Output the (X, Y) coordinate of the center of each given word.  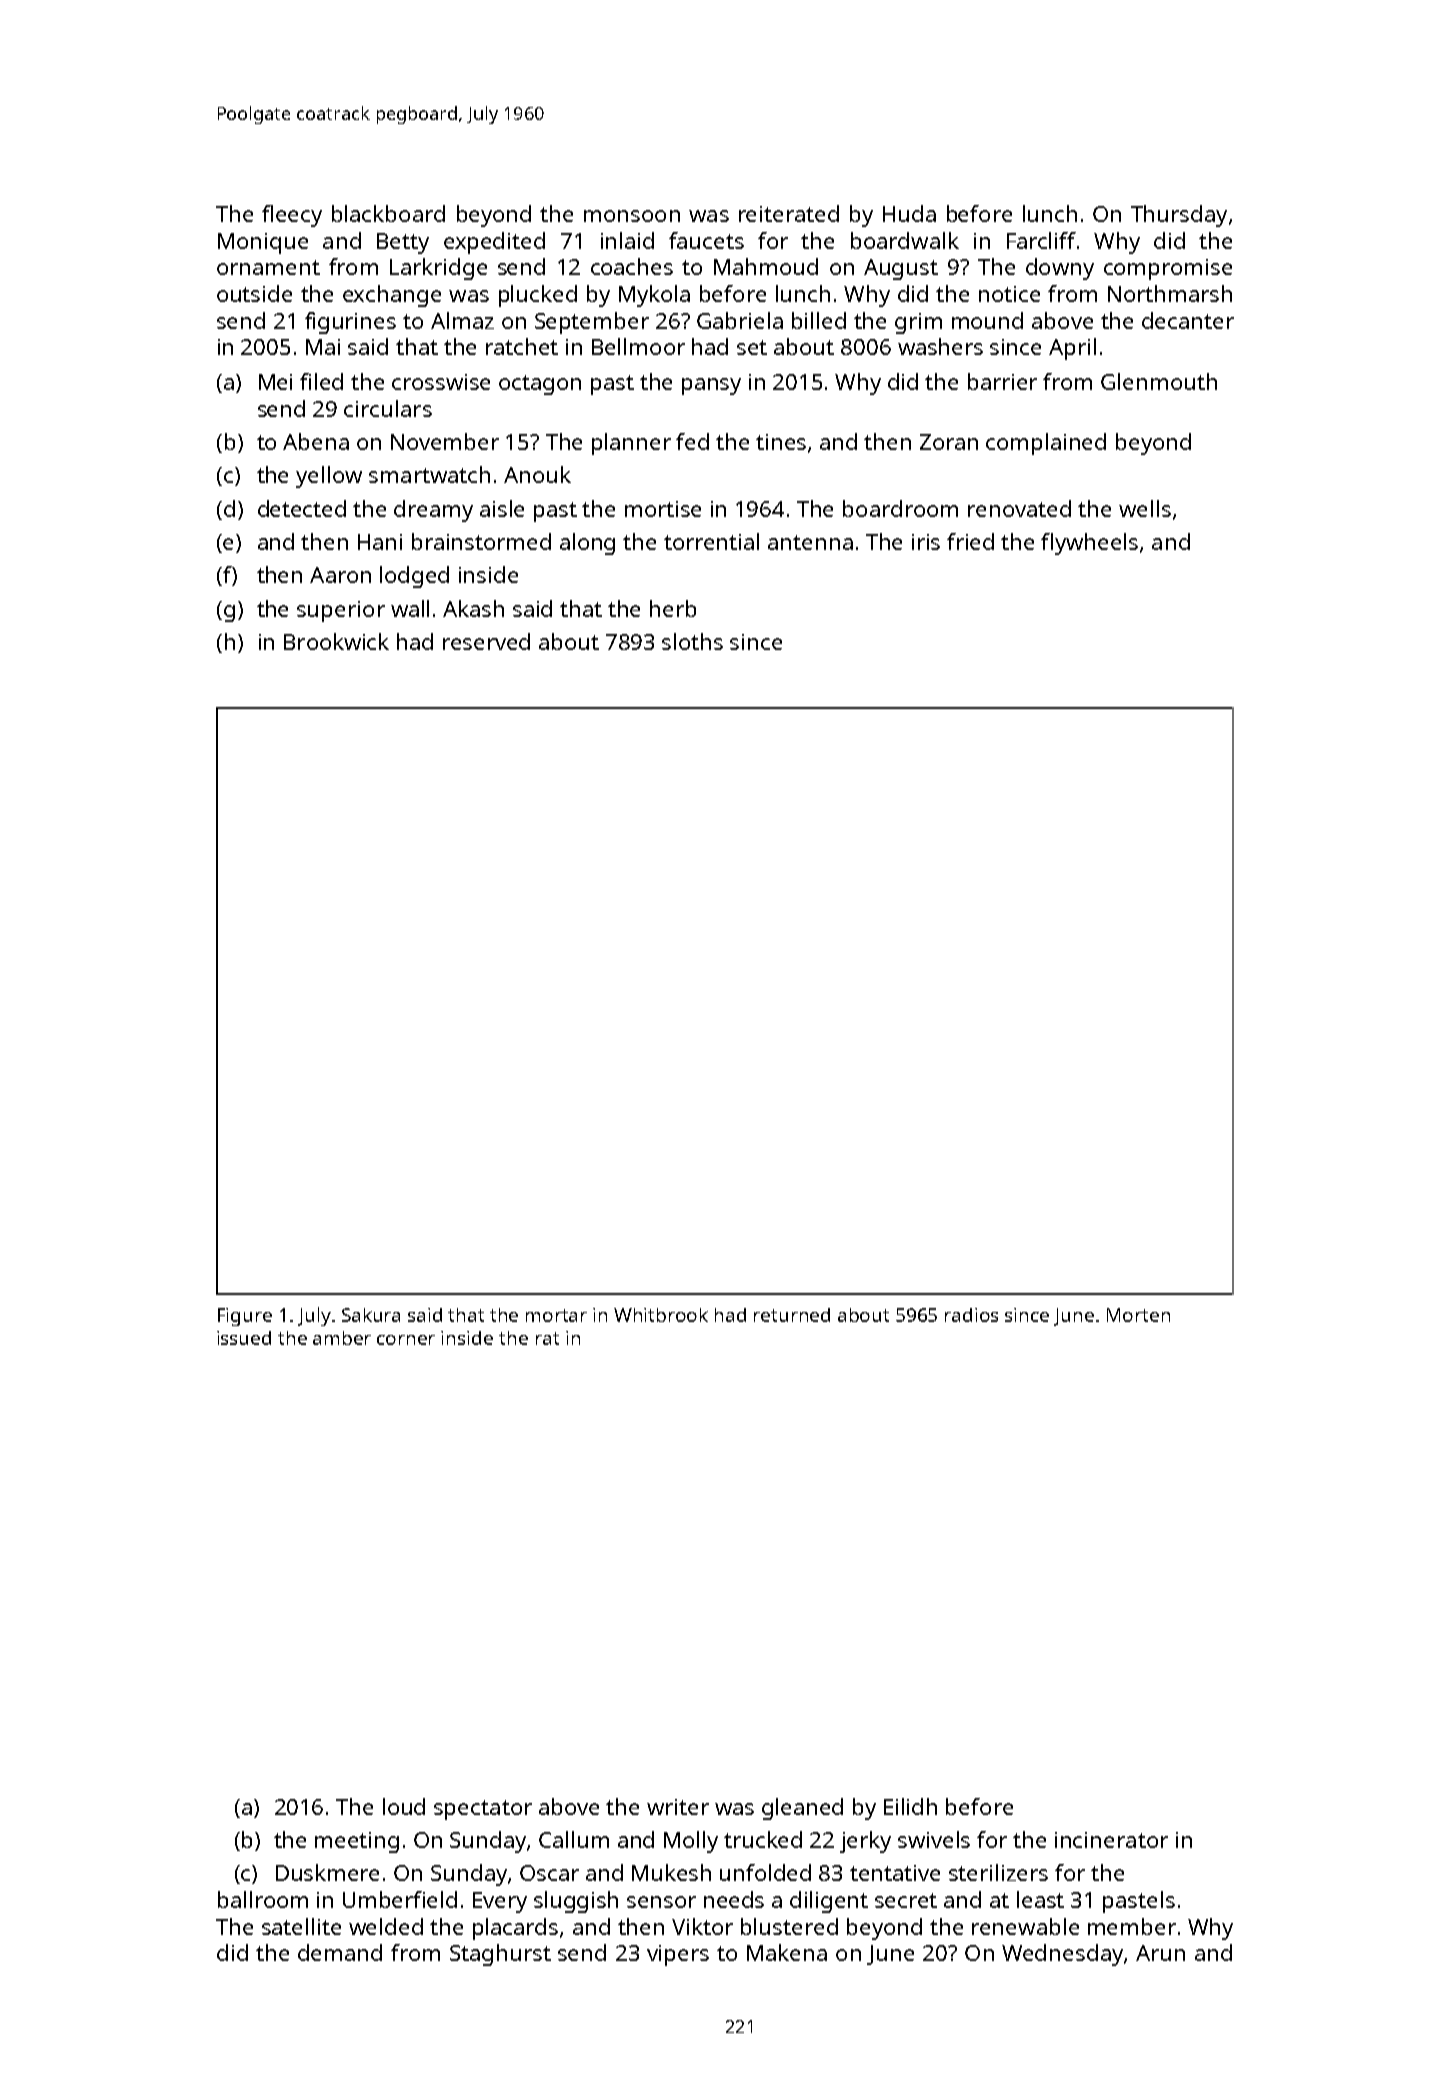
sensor (661, 1902)
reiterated (789, 213)
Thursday (1179, 216)
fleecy (292, 216)
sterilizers (998, 1872)
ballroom (263, 1899)
